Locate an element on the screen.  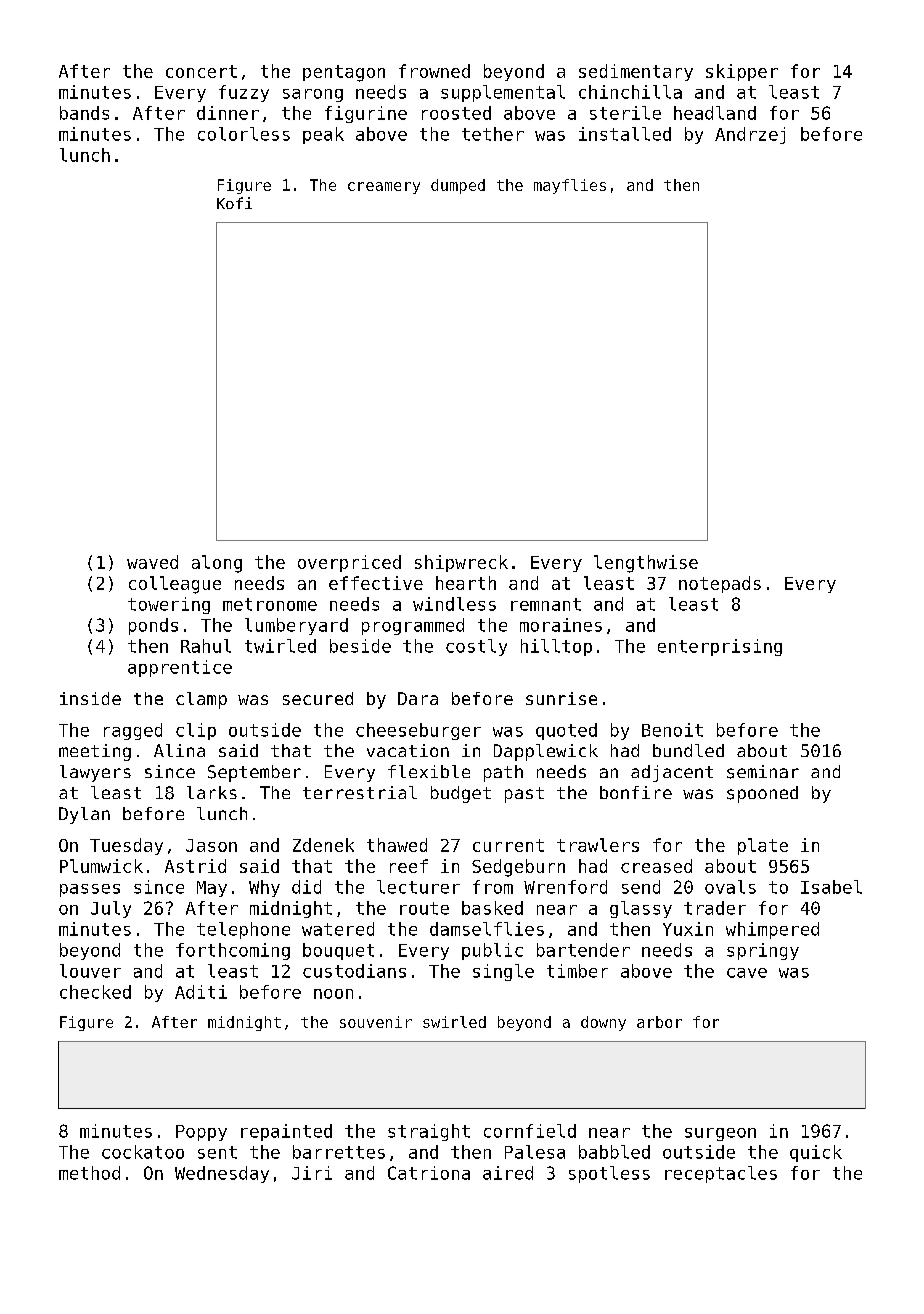
seminar is located at coordinates (763, 772).
